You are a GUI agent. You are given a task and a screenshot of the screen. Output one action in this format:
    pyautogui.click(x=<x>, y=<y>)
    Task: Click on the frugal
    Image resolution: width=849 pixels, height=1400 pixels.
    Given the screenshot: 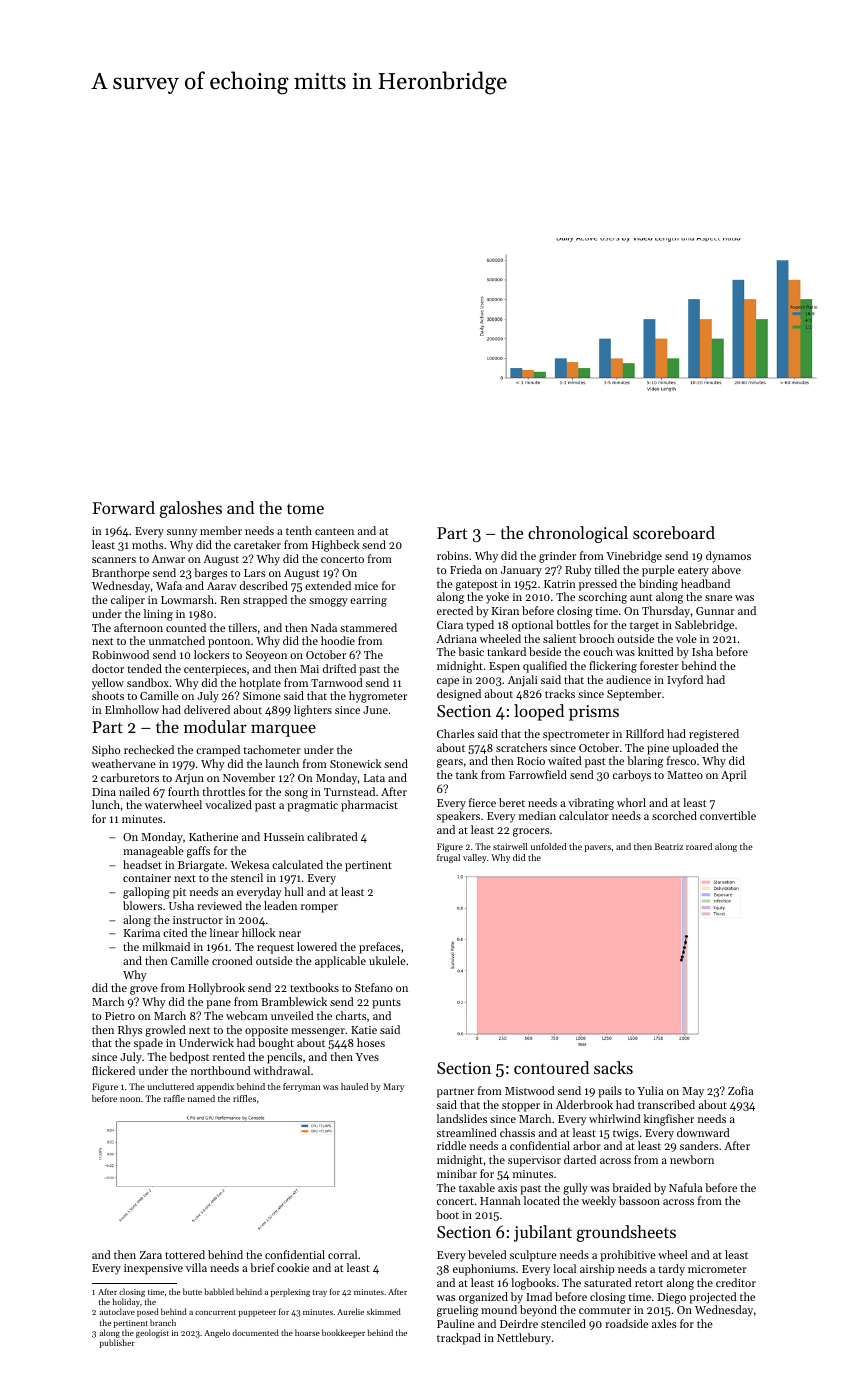 What is the action you would take?
    pyautogui.click(x=448, y=858)
